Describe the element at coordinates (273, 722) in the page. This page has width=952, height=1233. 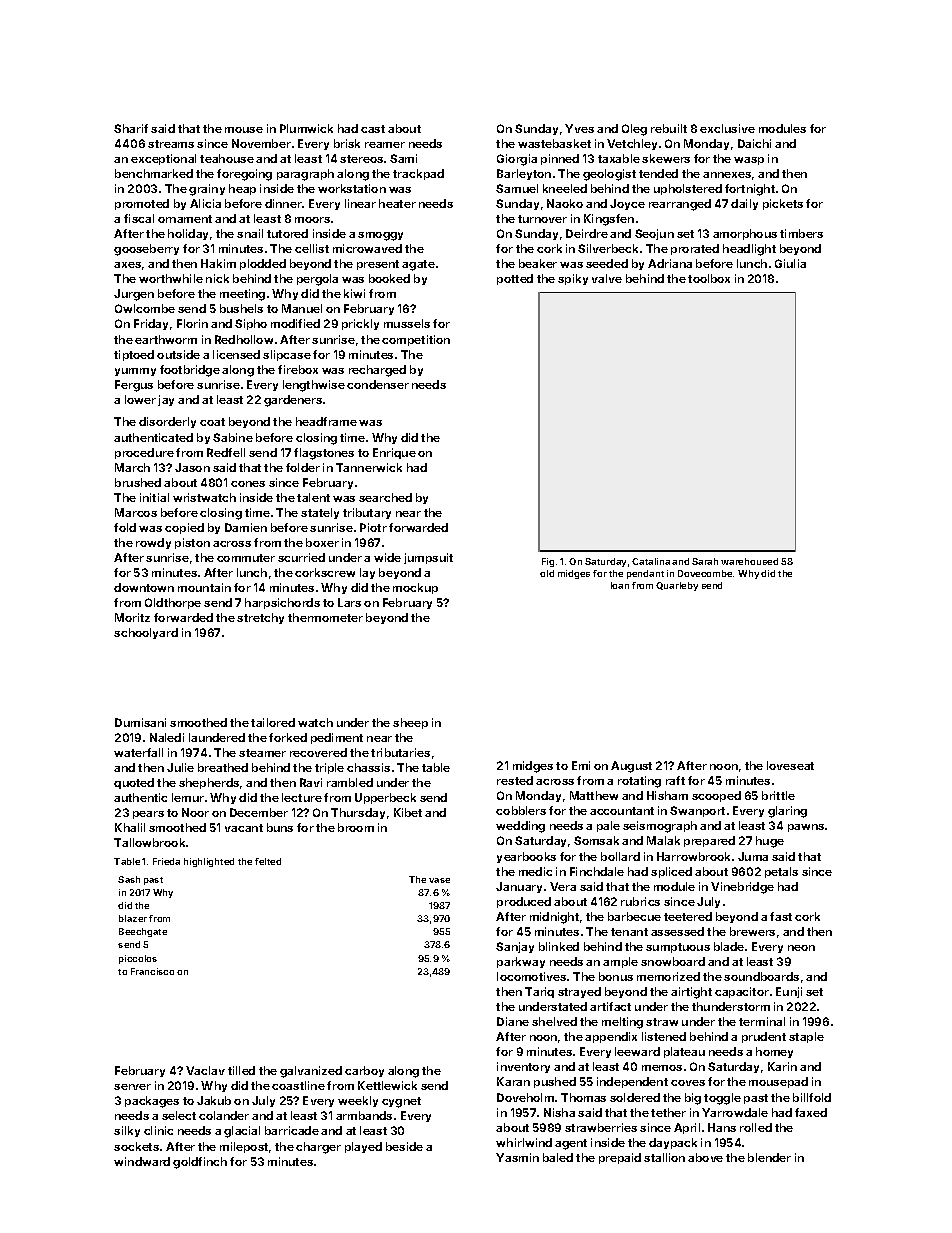
I see `tailored` at that location.
